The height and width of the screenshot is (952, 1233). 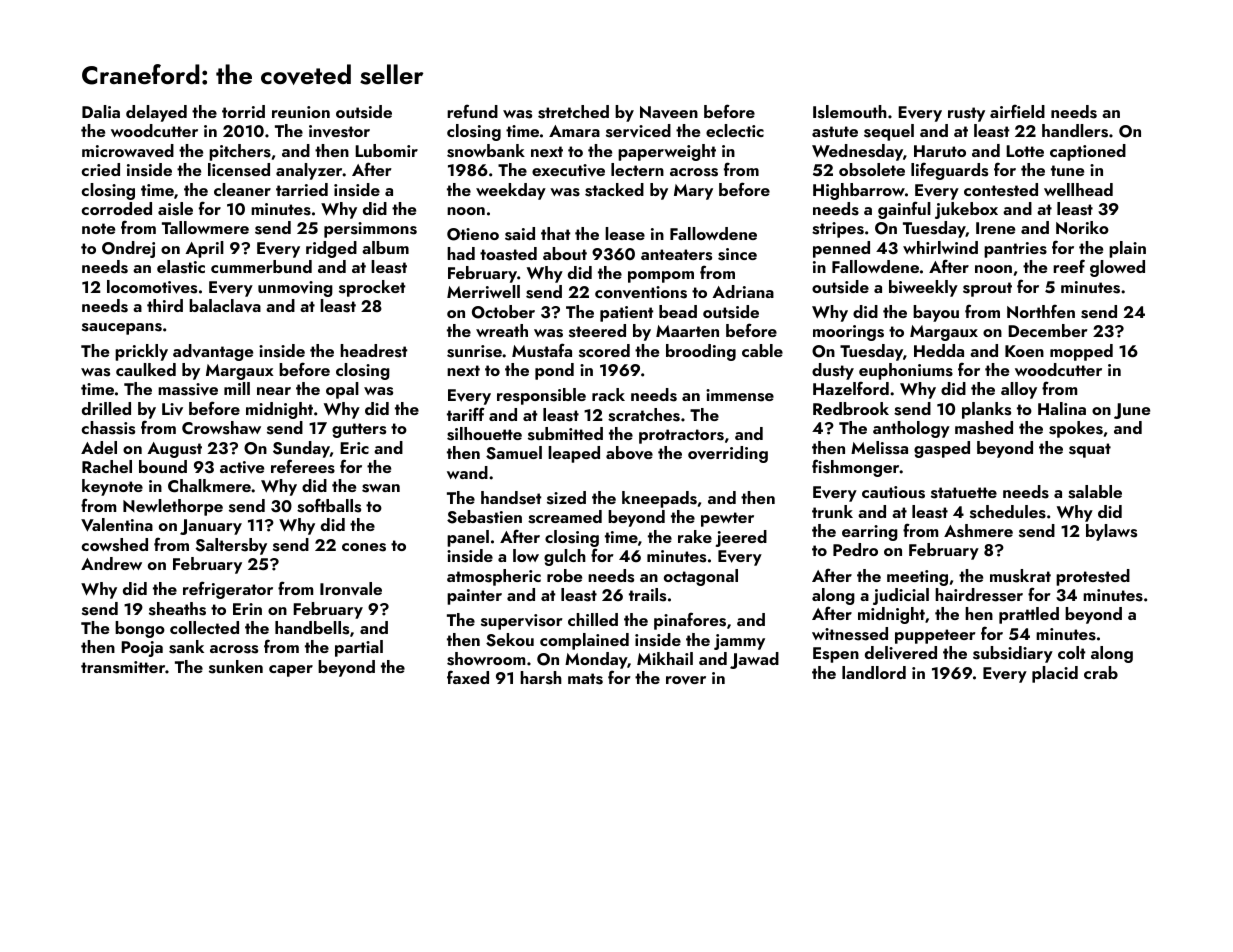 I want to click on salable, so click(x=1095, y=492).
